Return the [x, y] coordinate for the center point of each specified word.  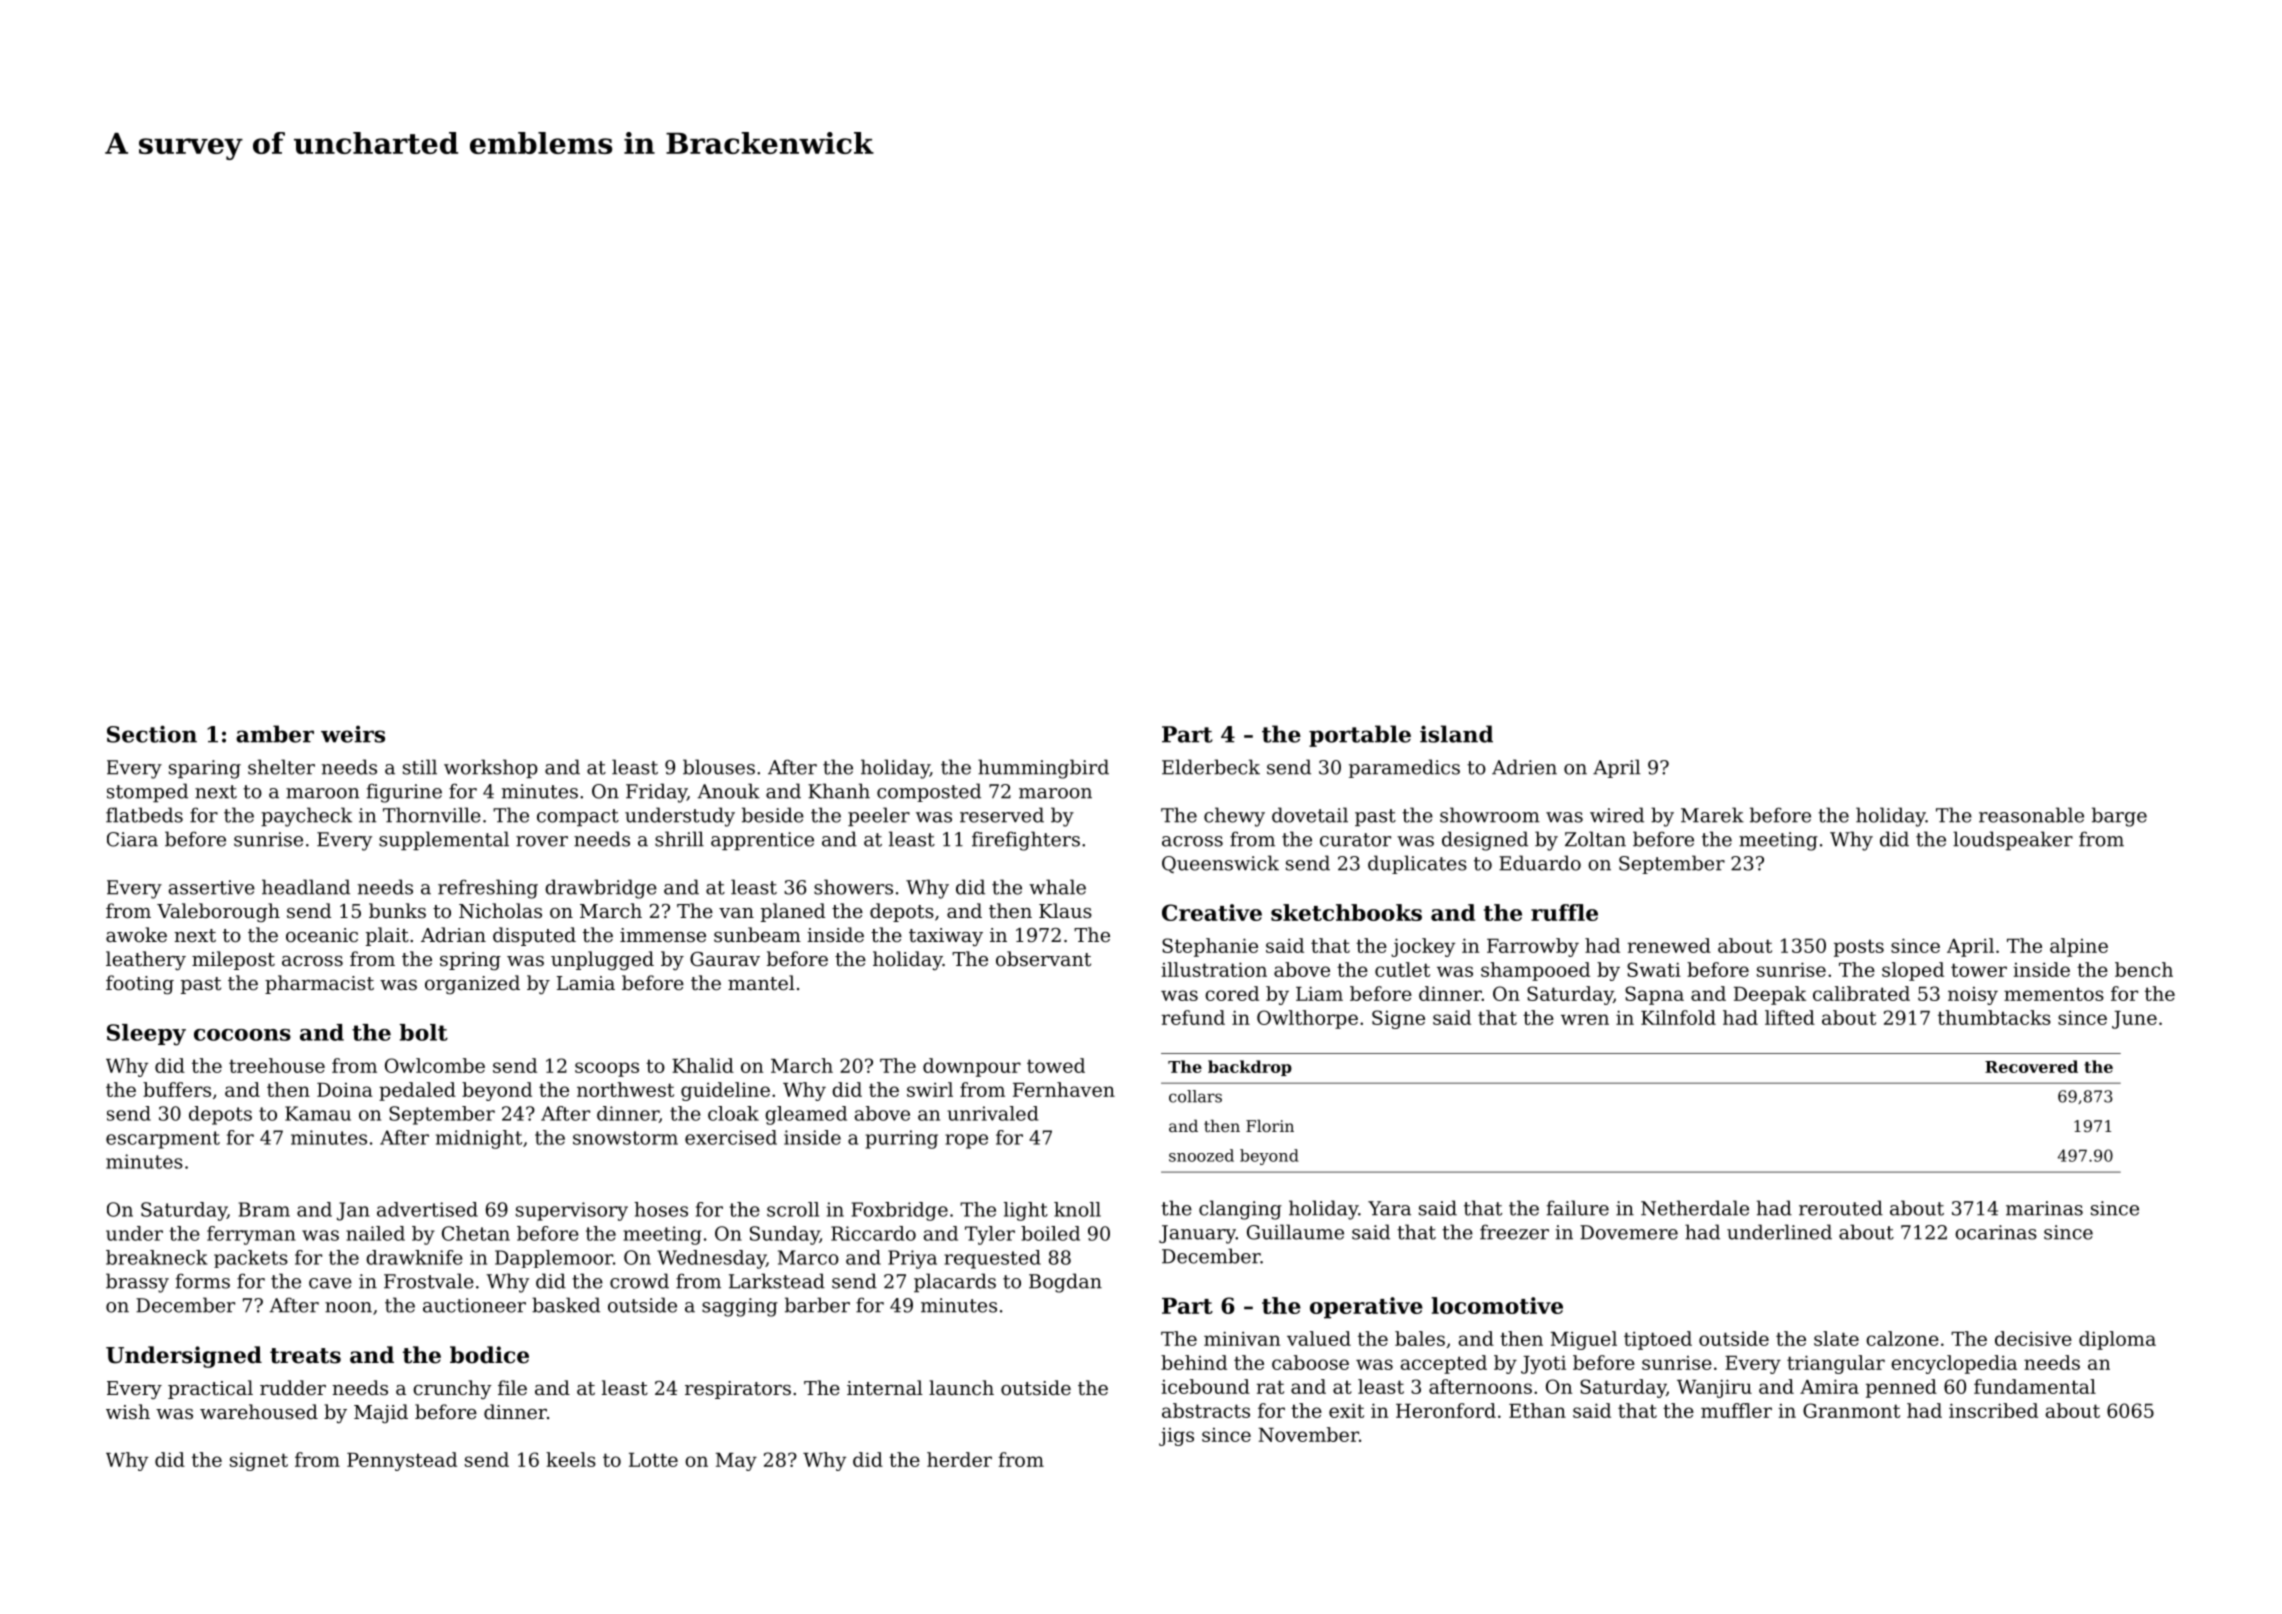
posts [1859, 948]
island [1456, 734]
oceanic [322, 935]
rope [966, 1141]
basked [566, 1305]
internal [885, 1387]
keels [571, 1459]
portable [1360, 736]
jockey [1423, 947]
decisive [2033, 1338]
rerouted [1841, 1208]
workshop [491, 768]
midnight [479, 1139]
